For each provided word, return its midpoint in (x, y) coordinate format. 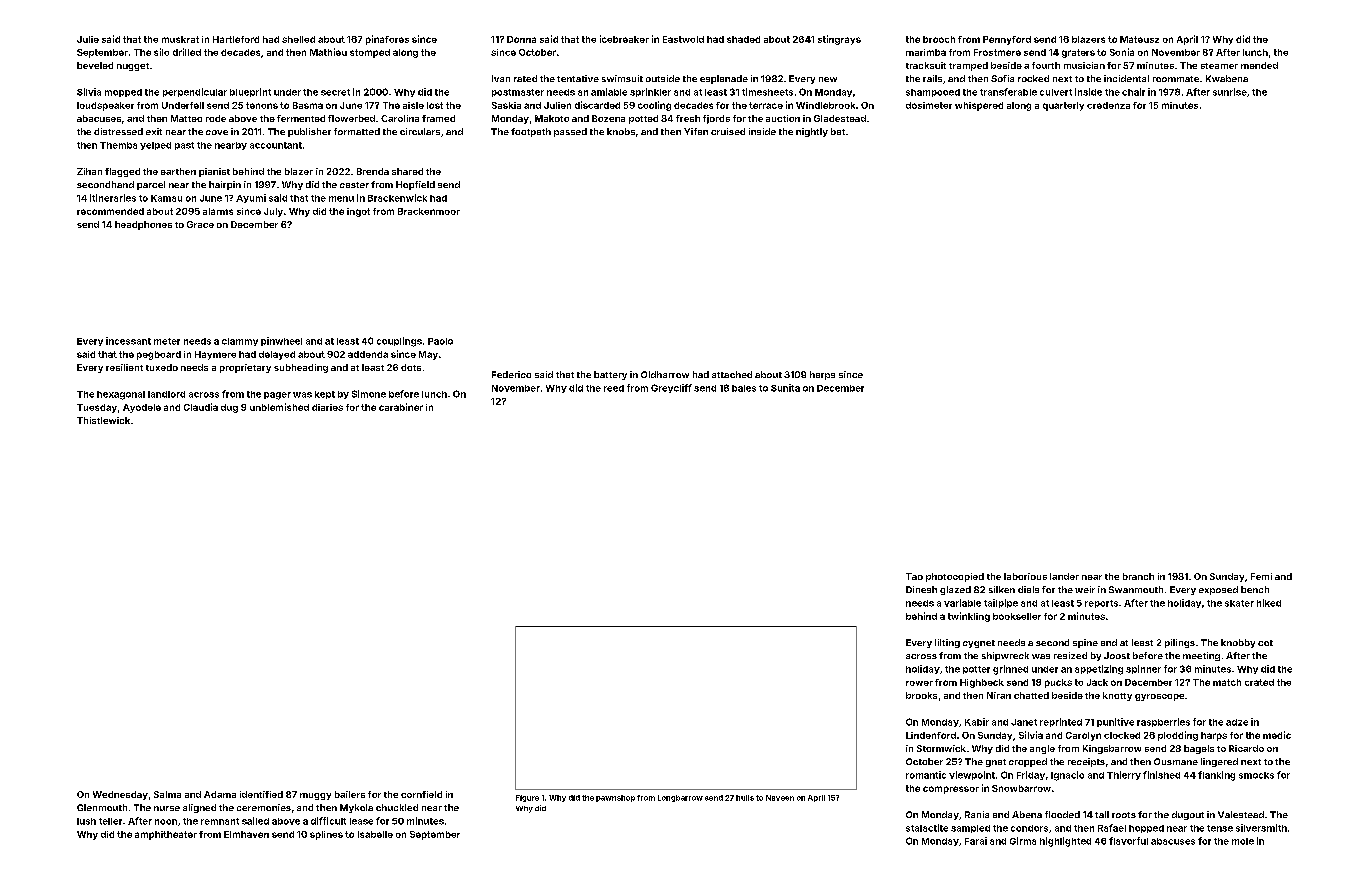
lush (86, 821)
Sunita (785, 388)
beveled (95, 65)
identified (261, 794)
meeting (1201, 656)
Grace (200, 224)
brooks (921, 695)
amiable (609, 92)
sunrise (1230, 92)
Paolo (440, 341)
